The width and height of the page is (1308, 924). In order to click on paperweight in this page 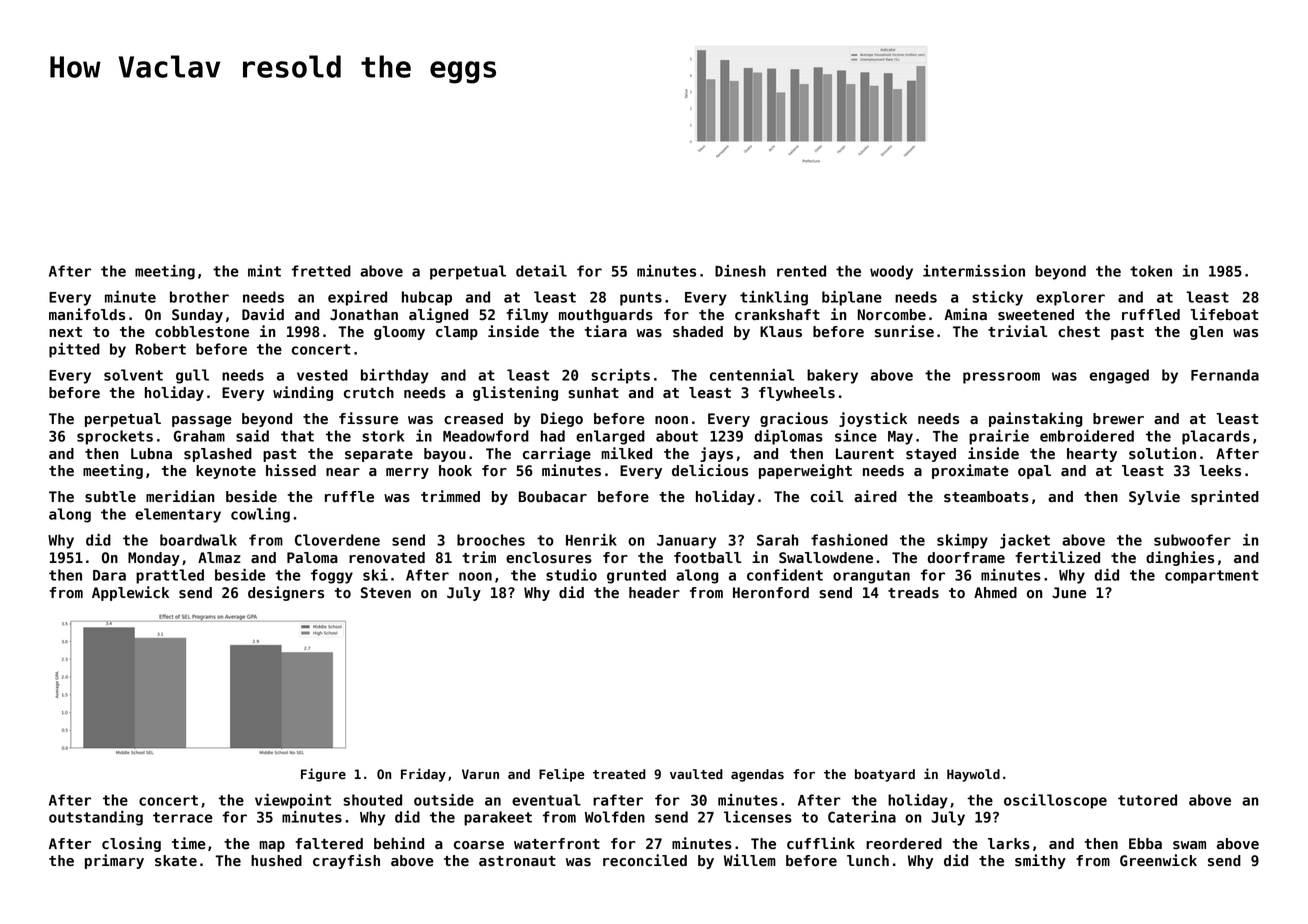, I will do `click(805, 471)`.
